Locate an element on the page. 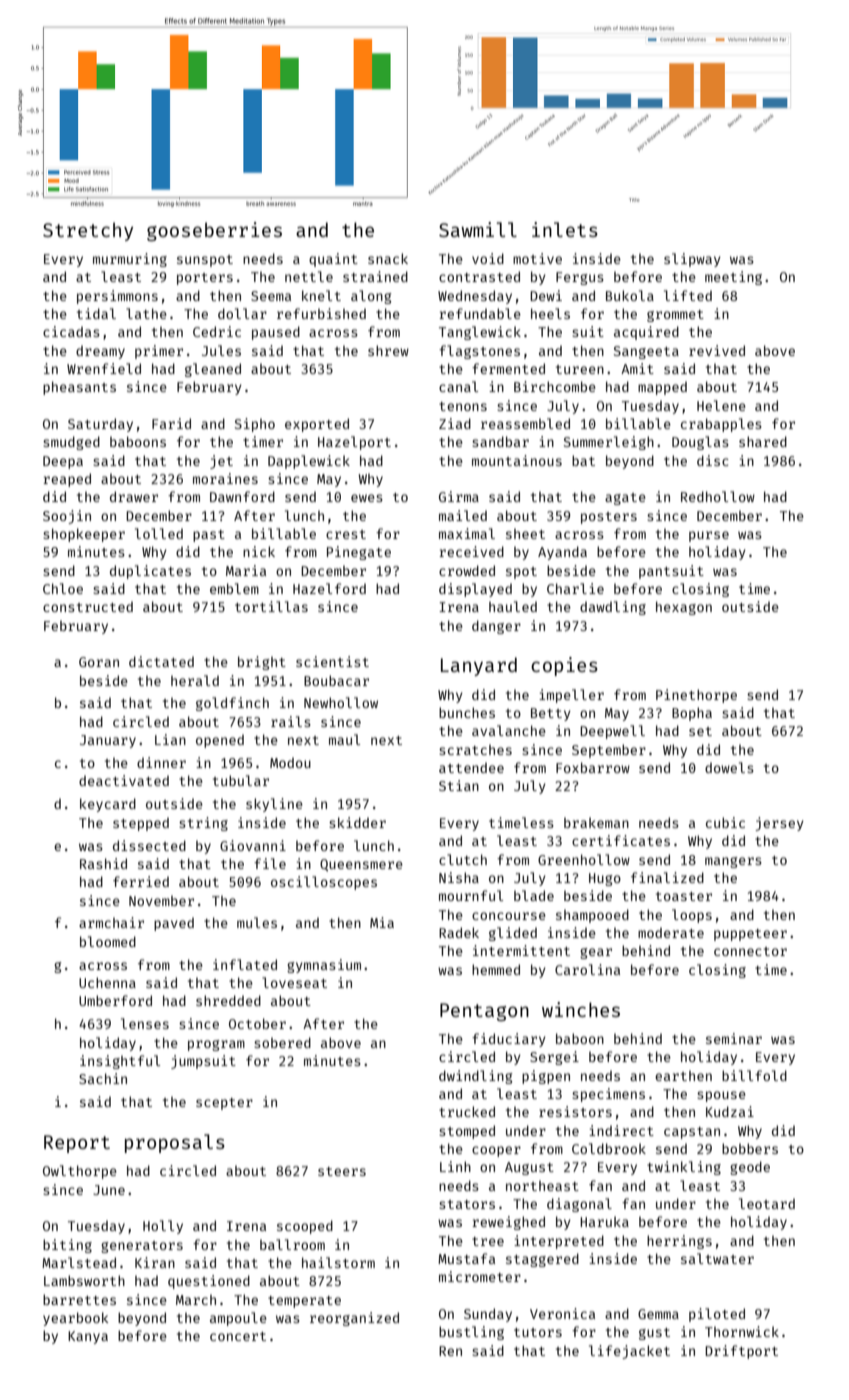 The image size is (849, 1400). leotard is located at coordinates (767, 1203).
